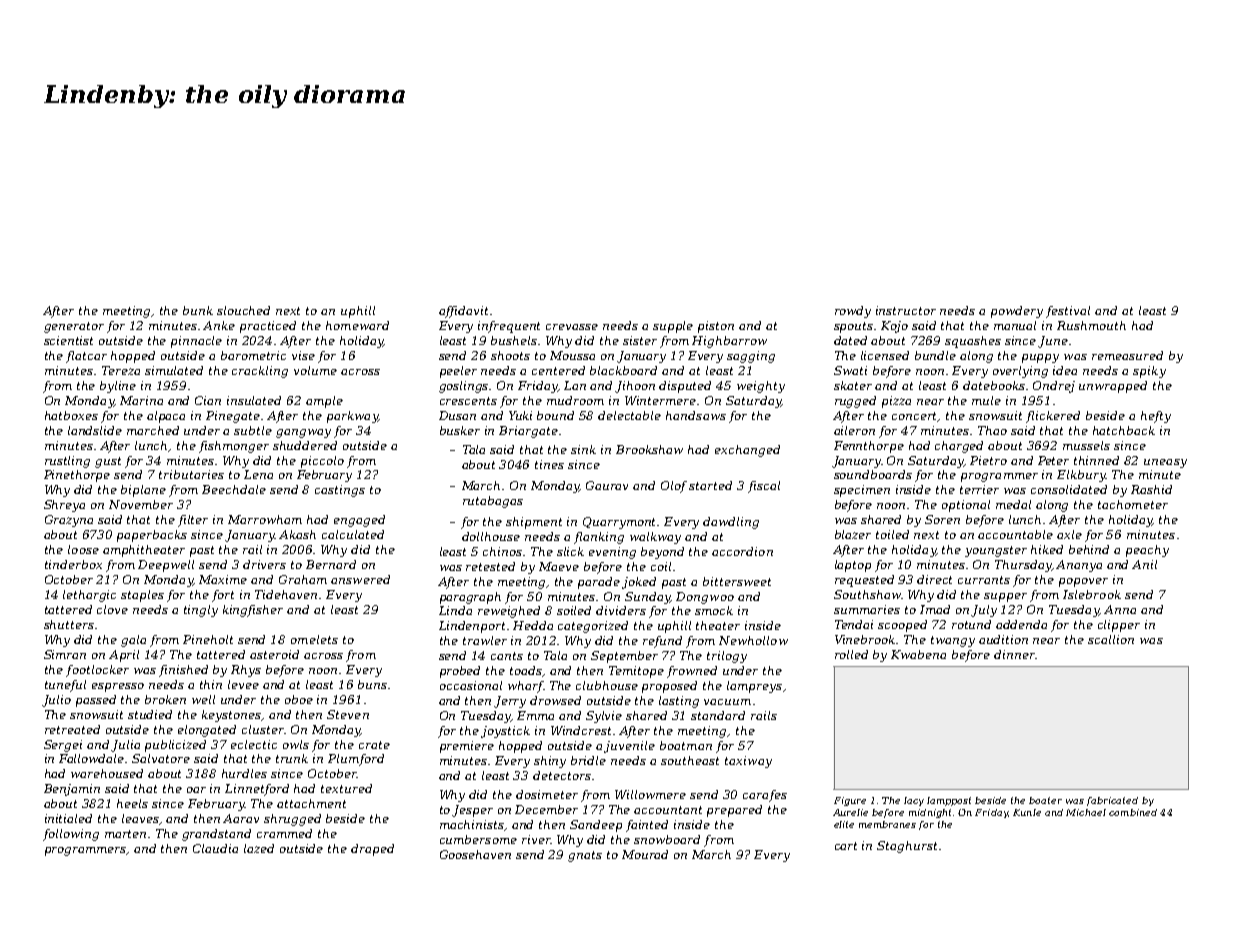 This page has height=952, width=1233. I want to click on manual, so click(1015, 325).
